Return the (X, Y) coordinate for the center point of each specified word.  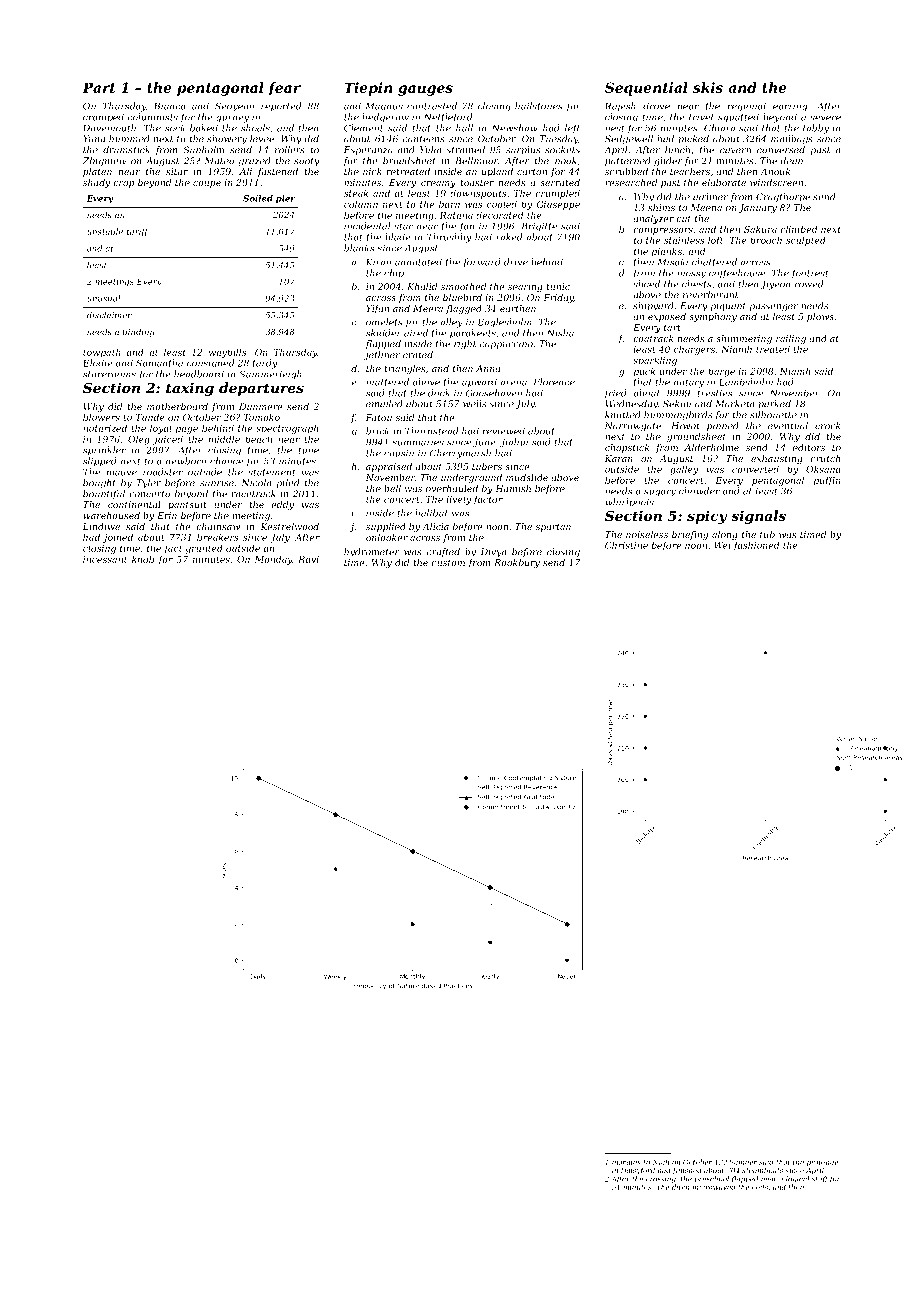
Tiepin (368, 89)
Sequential (646, 89)
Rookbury (517, 563)
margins (626, 1164)
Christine (626, 545)
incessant (105, 559)
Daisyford (638, 1171)
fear (284, 89)
